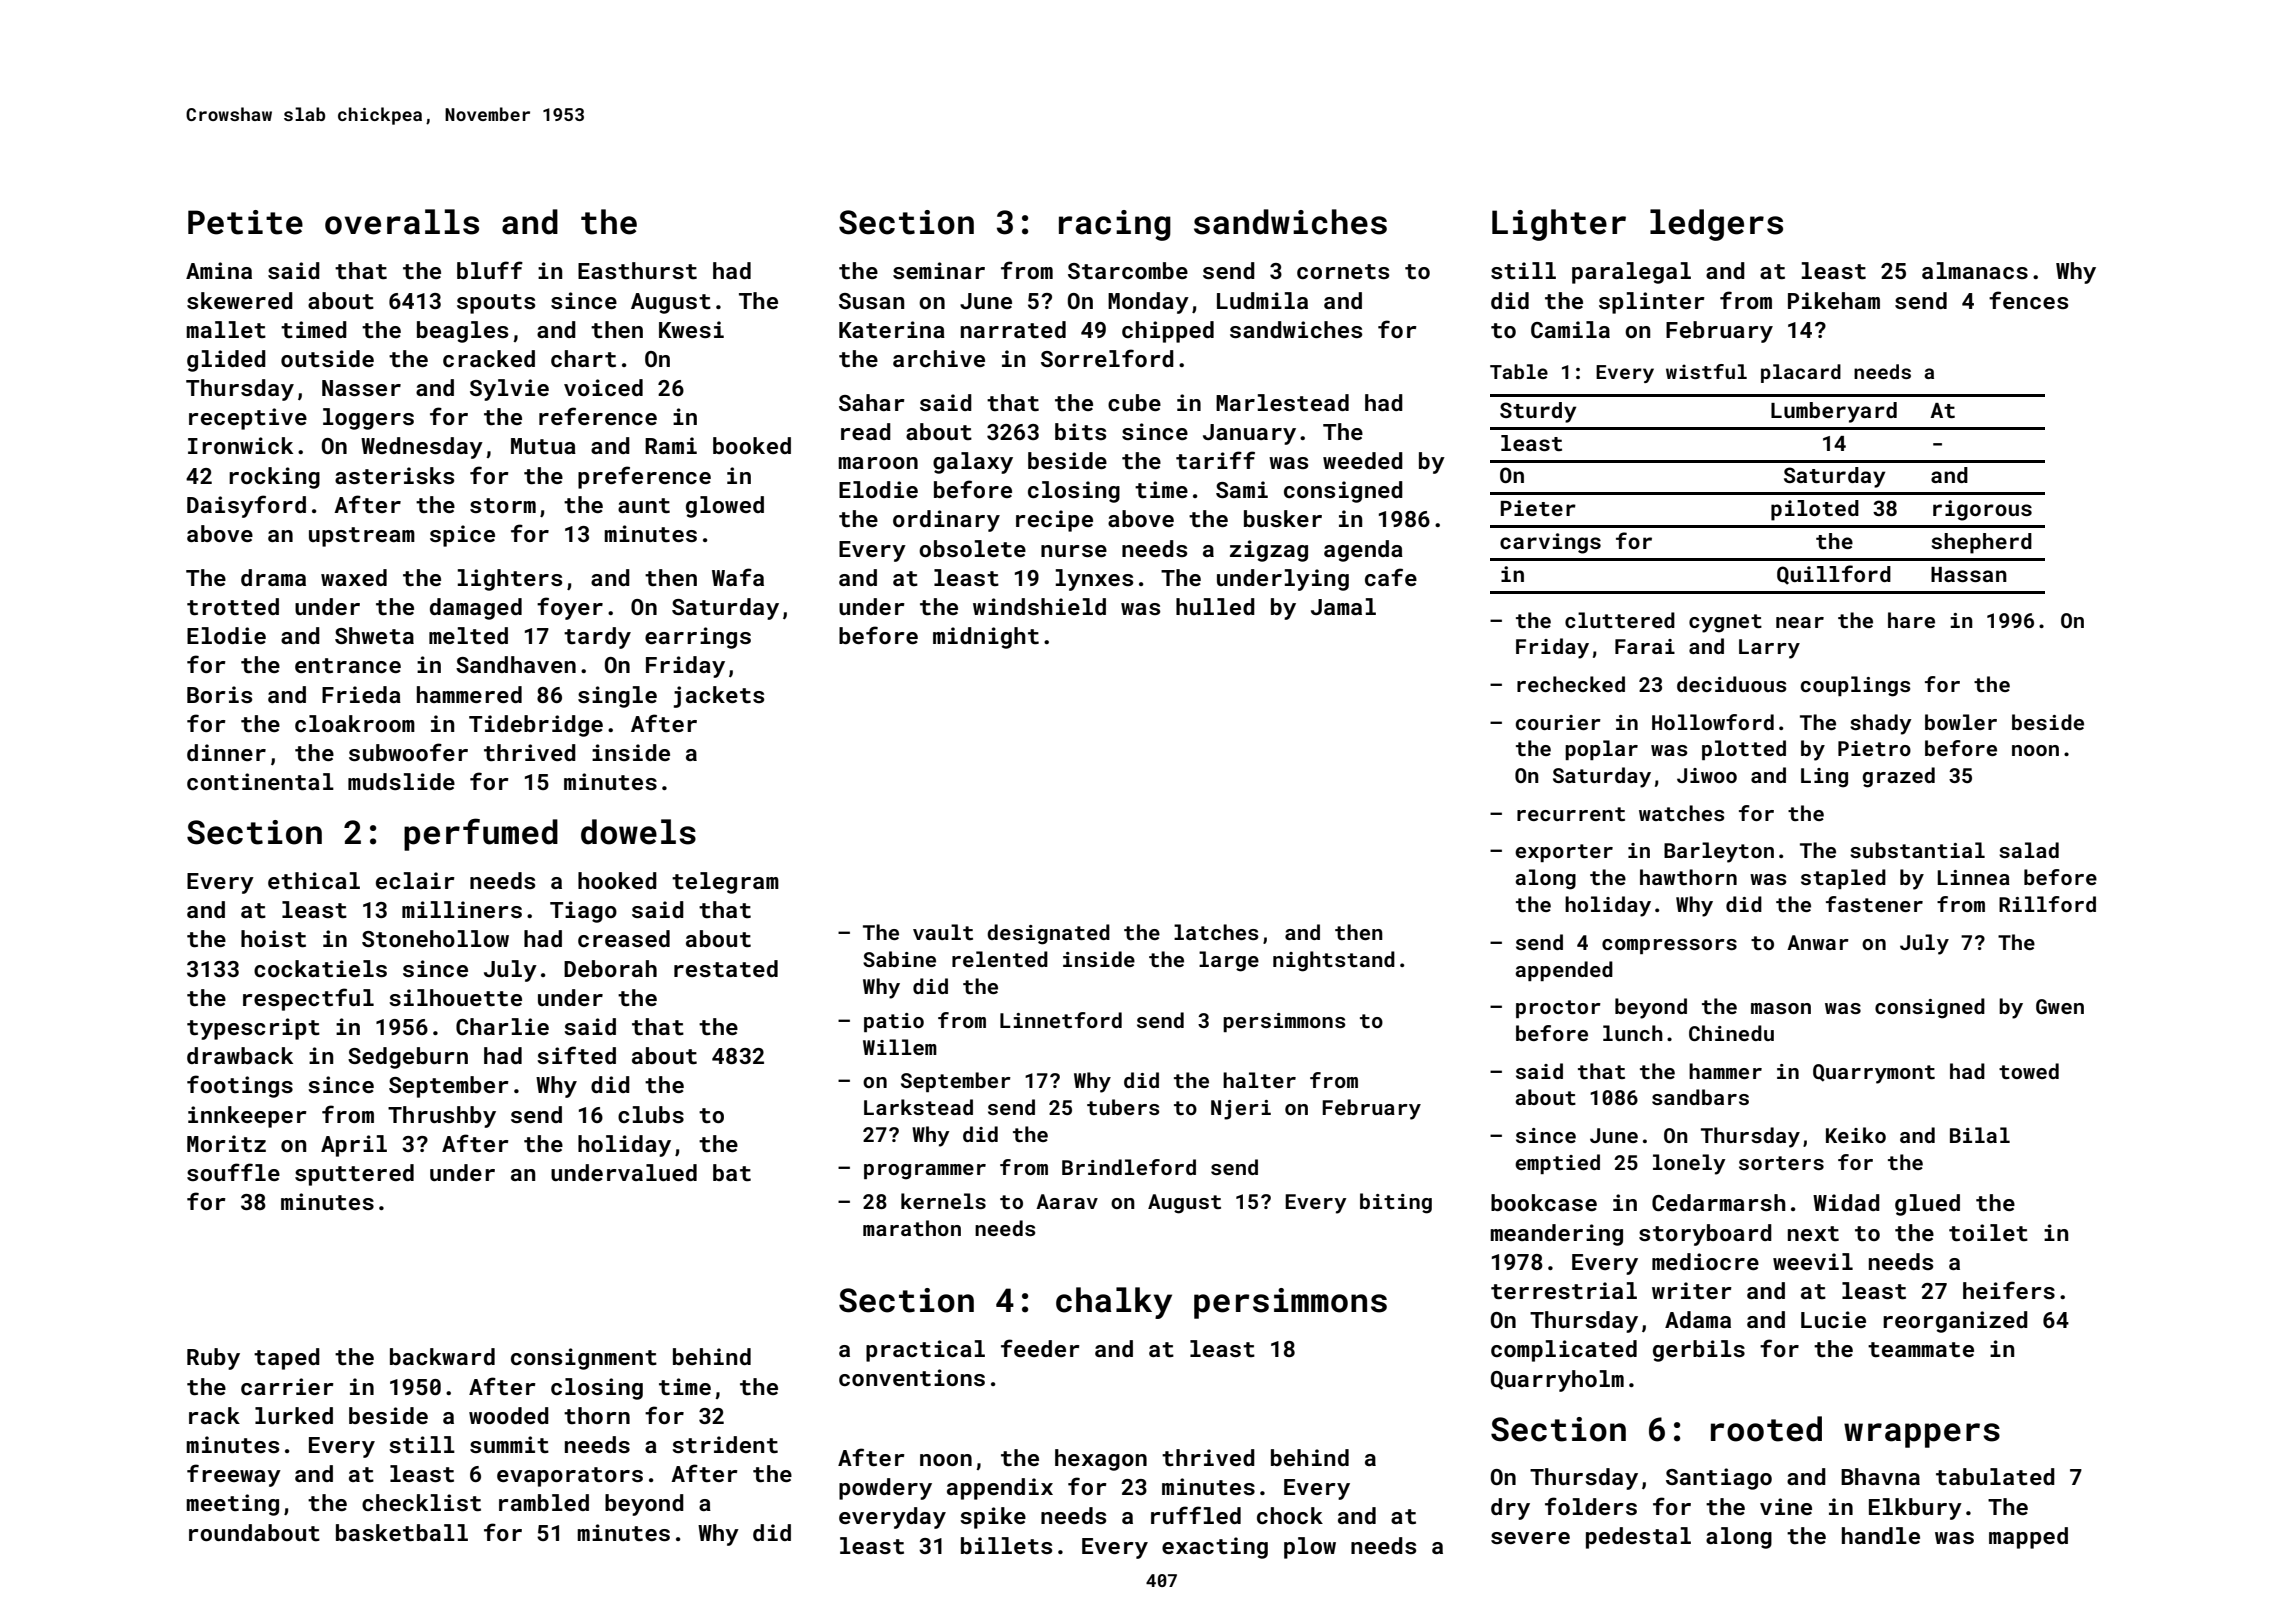  What do you see at coordinates (260, 781) in the screenshot?
I see `continental` at bounding box center [260, 781].
